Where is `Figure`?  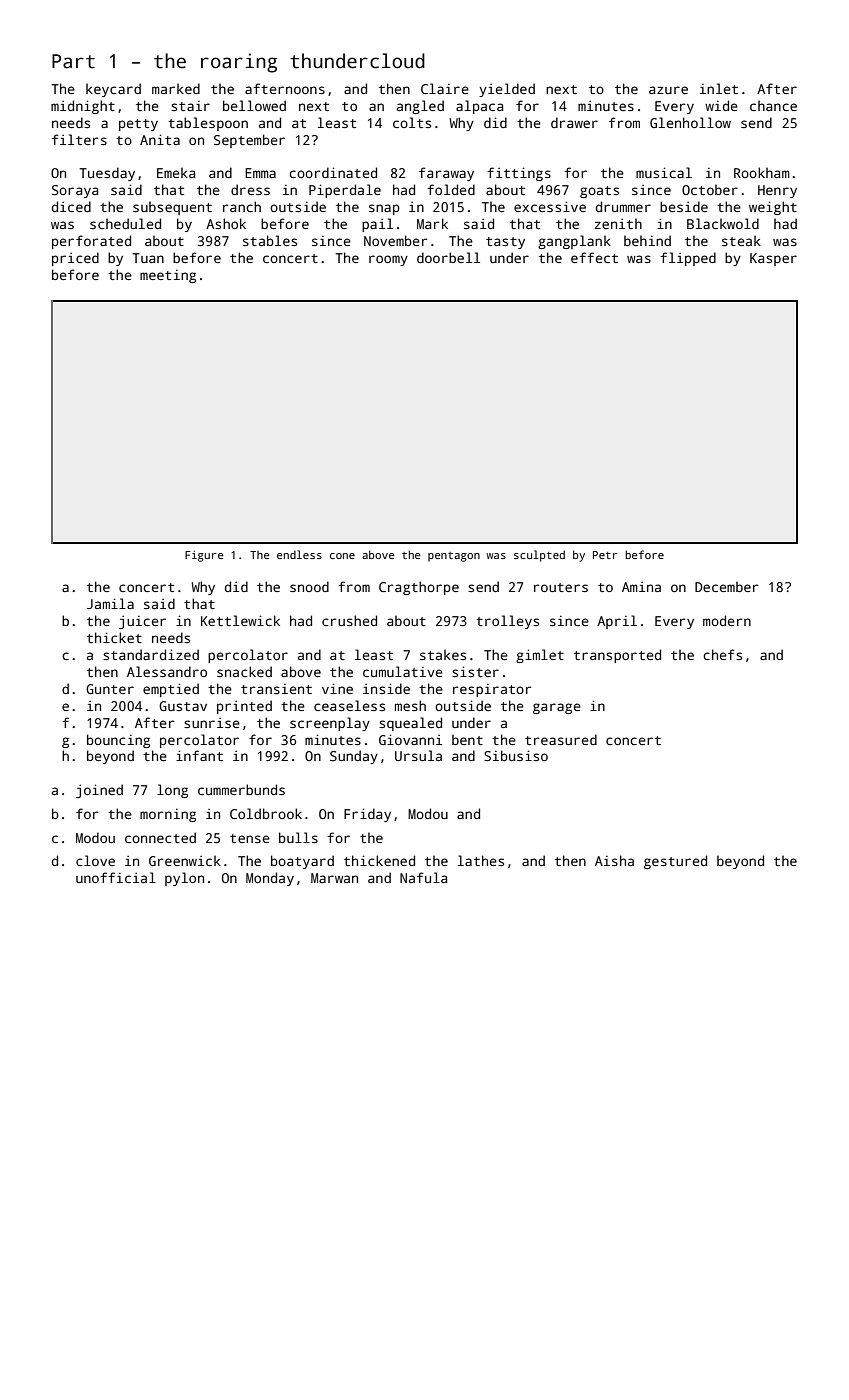 Figure is located at coordinates (204, 556).
